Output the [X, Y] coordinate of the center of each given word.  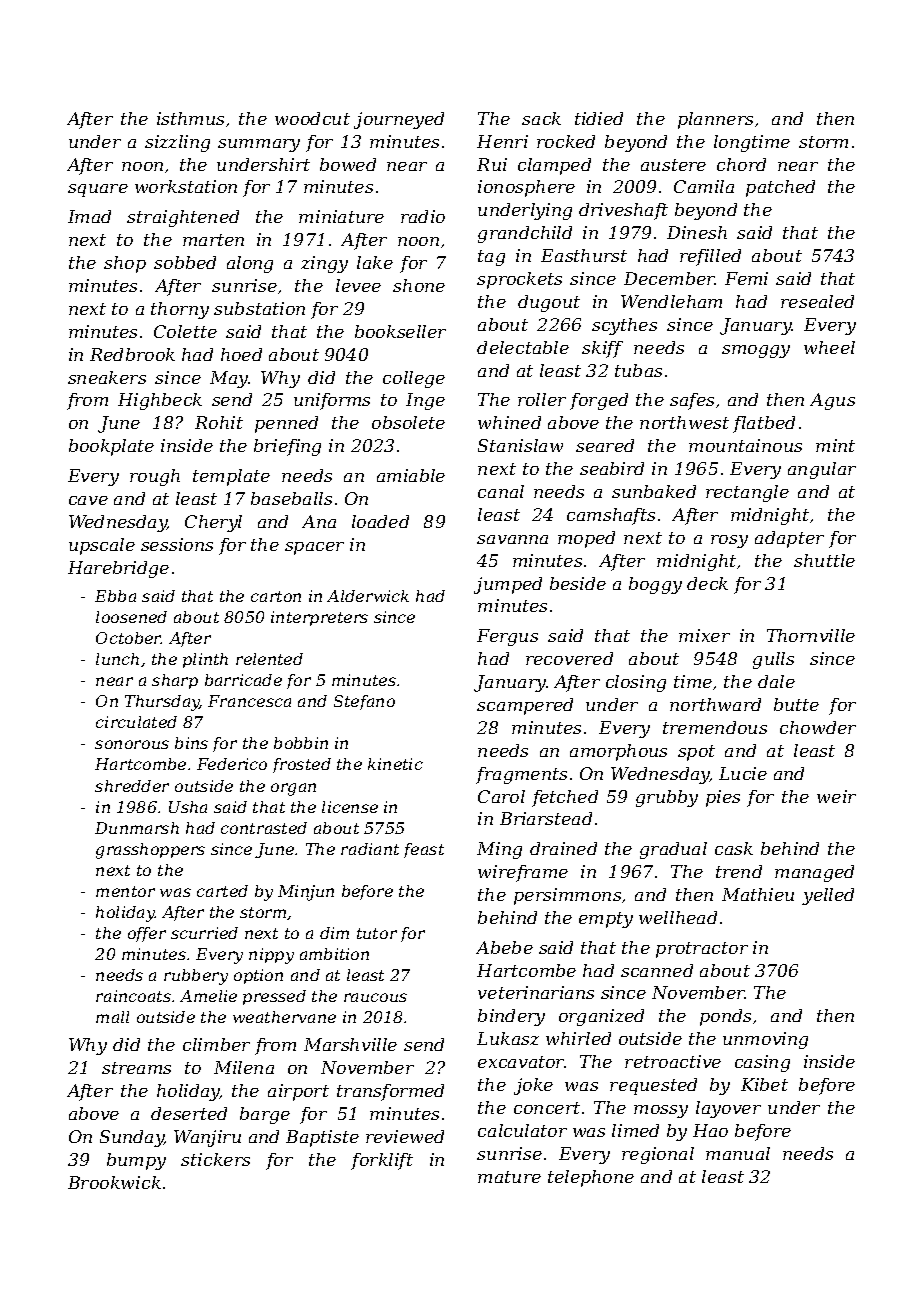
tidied [599, 118]
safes [692, 401]
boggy [655, 585]
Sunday [132, 1138]
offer [147, 934]
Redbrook [132, 354]
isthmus [190, 118]
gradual [673, 850]
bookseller [400, 331]
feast [424, 850]
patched [780, 188]
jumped [508, 585]
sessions [177, 544]
